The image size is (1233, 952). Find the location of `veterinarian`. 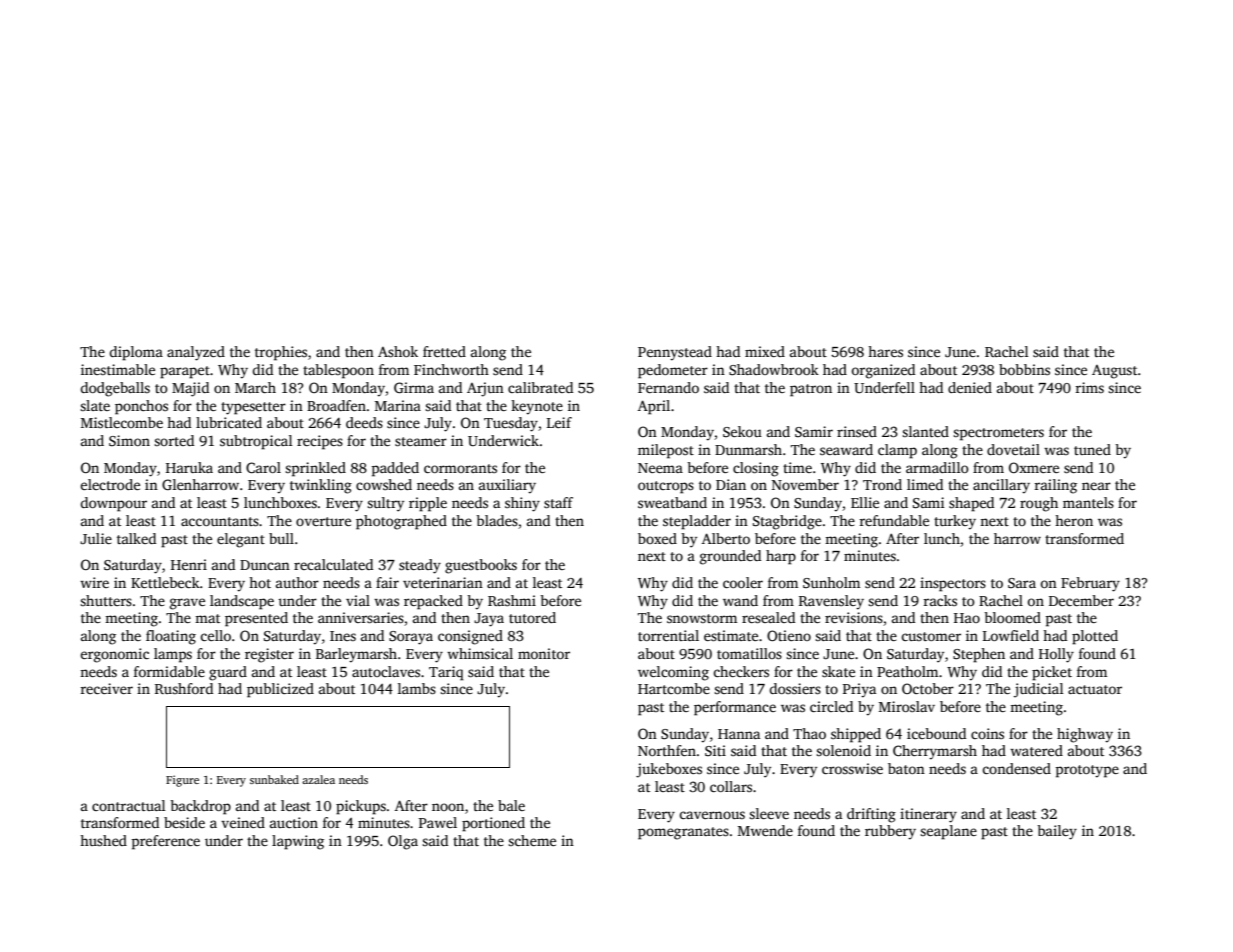

veterinarian is located at coordinates (443, 582).
